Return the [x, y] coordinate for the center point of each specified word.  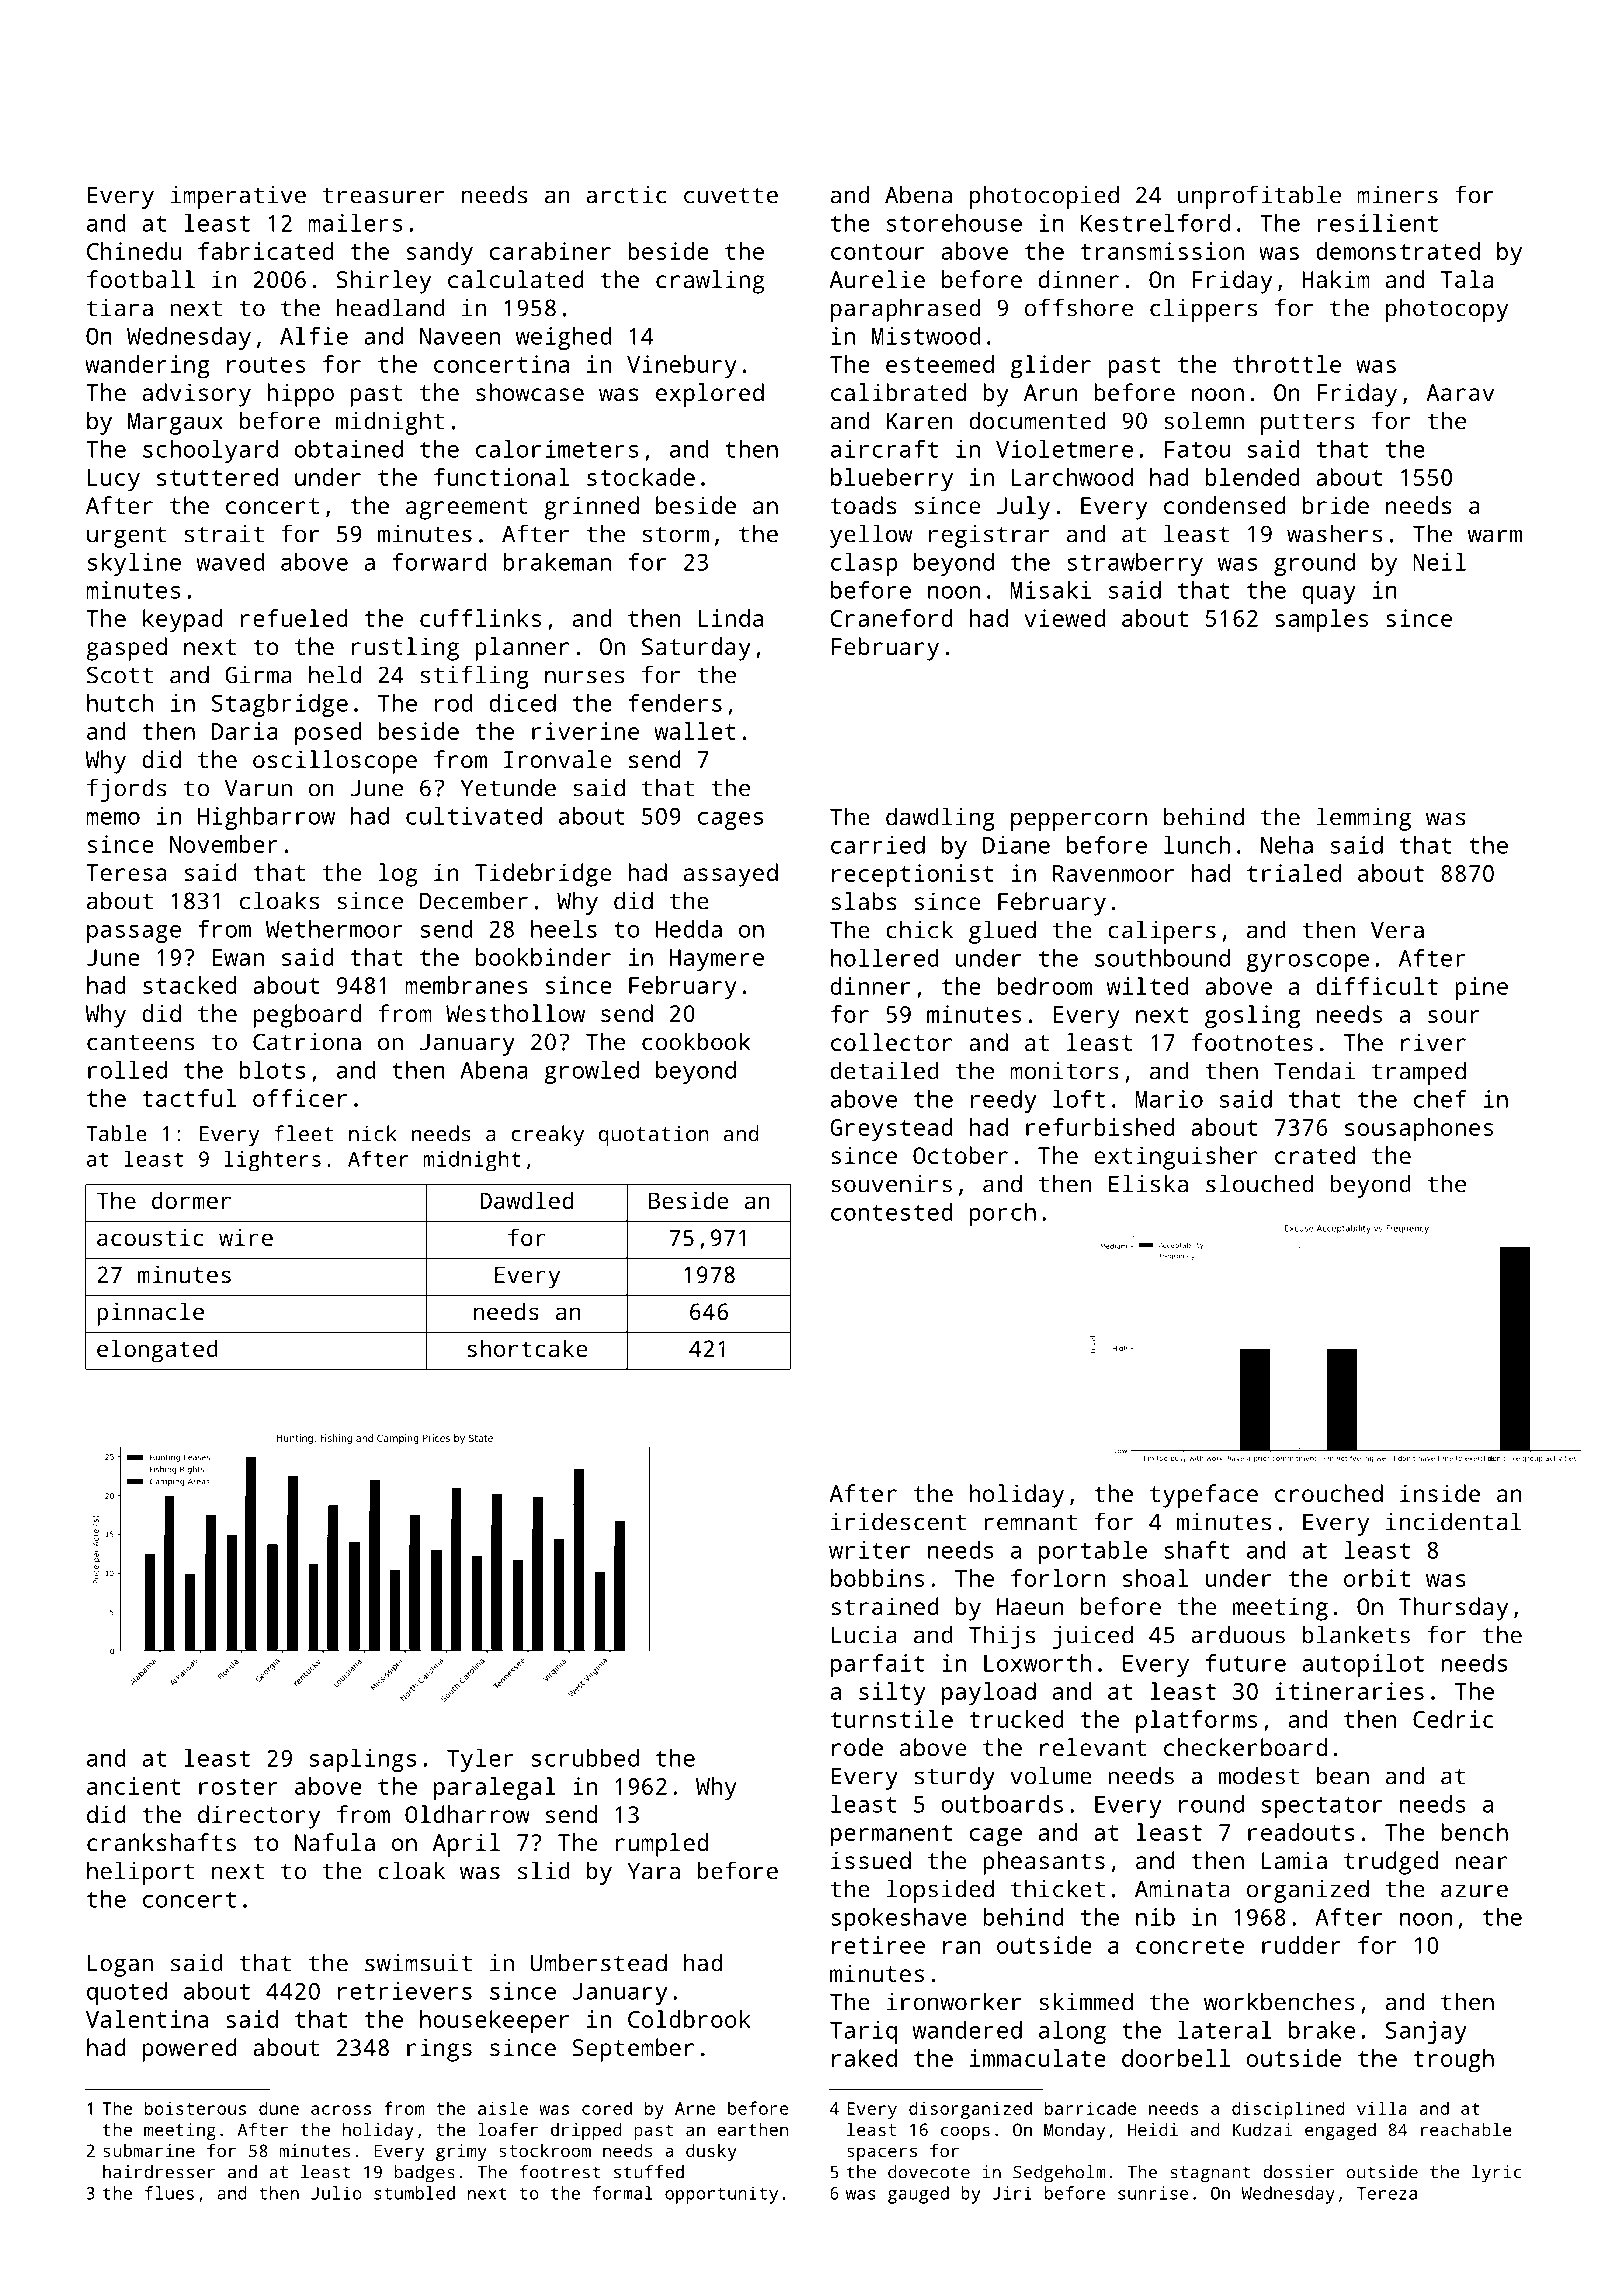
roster [238, 1787]
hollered [885, 958]
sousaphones [1419, 1130]
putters [1308, 424]
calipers [1162, 932]
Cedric [1453, 1719]
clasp [864, 564]
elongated [157, 1351]
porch [1003, 1214]
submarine [149, 2150]
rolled [127, 1070]
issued [871, 1860]
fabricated [266, 251]
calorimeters [557, 449]
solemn [1204, 420]
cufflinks [480, 618]
